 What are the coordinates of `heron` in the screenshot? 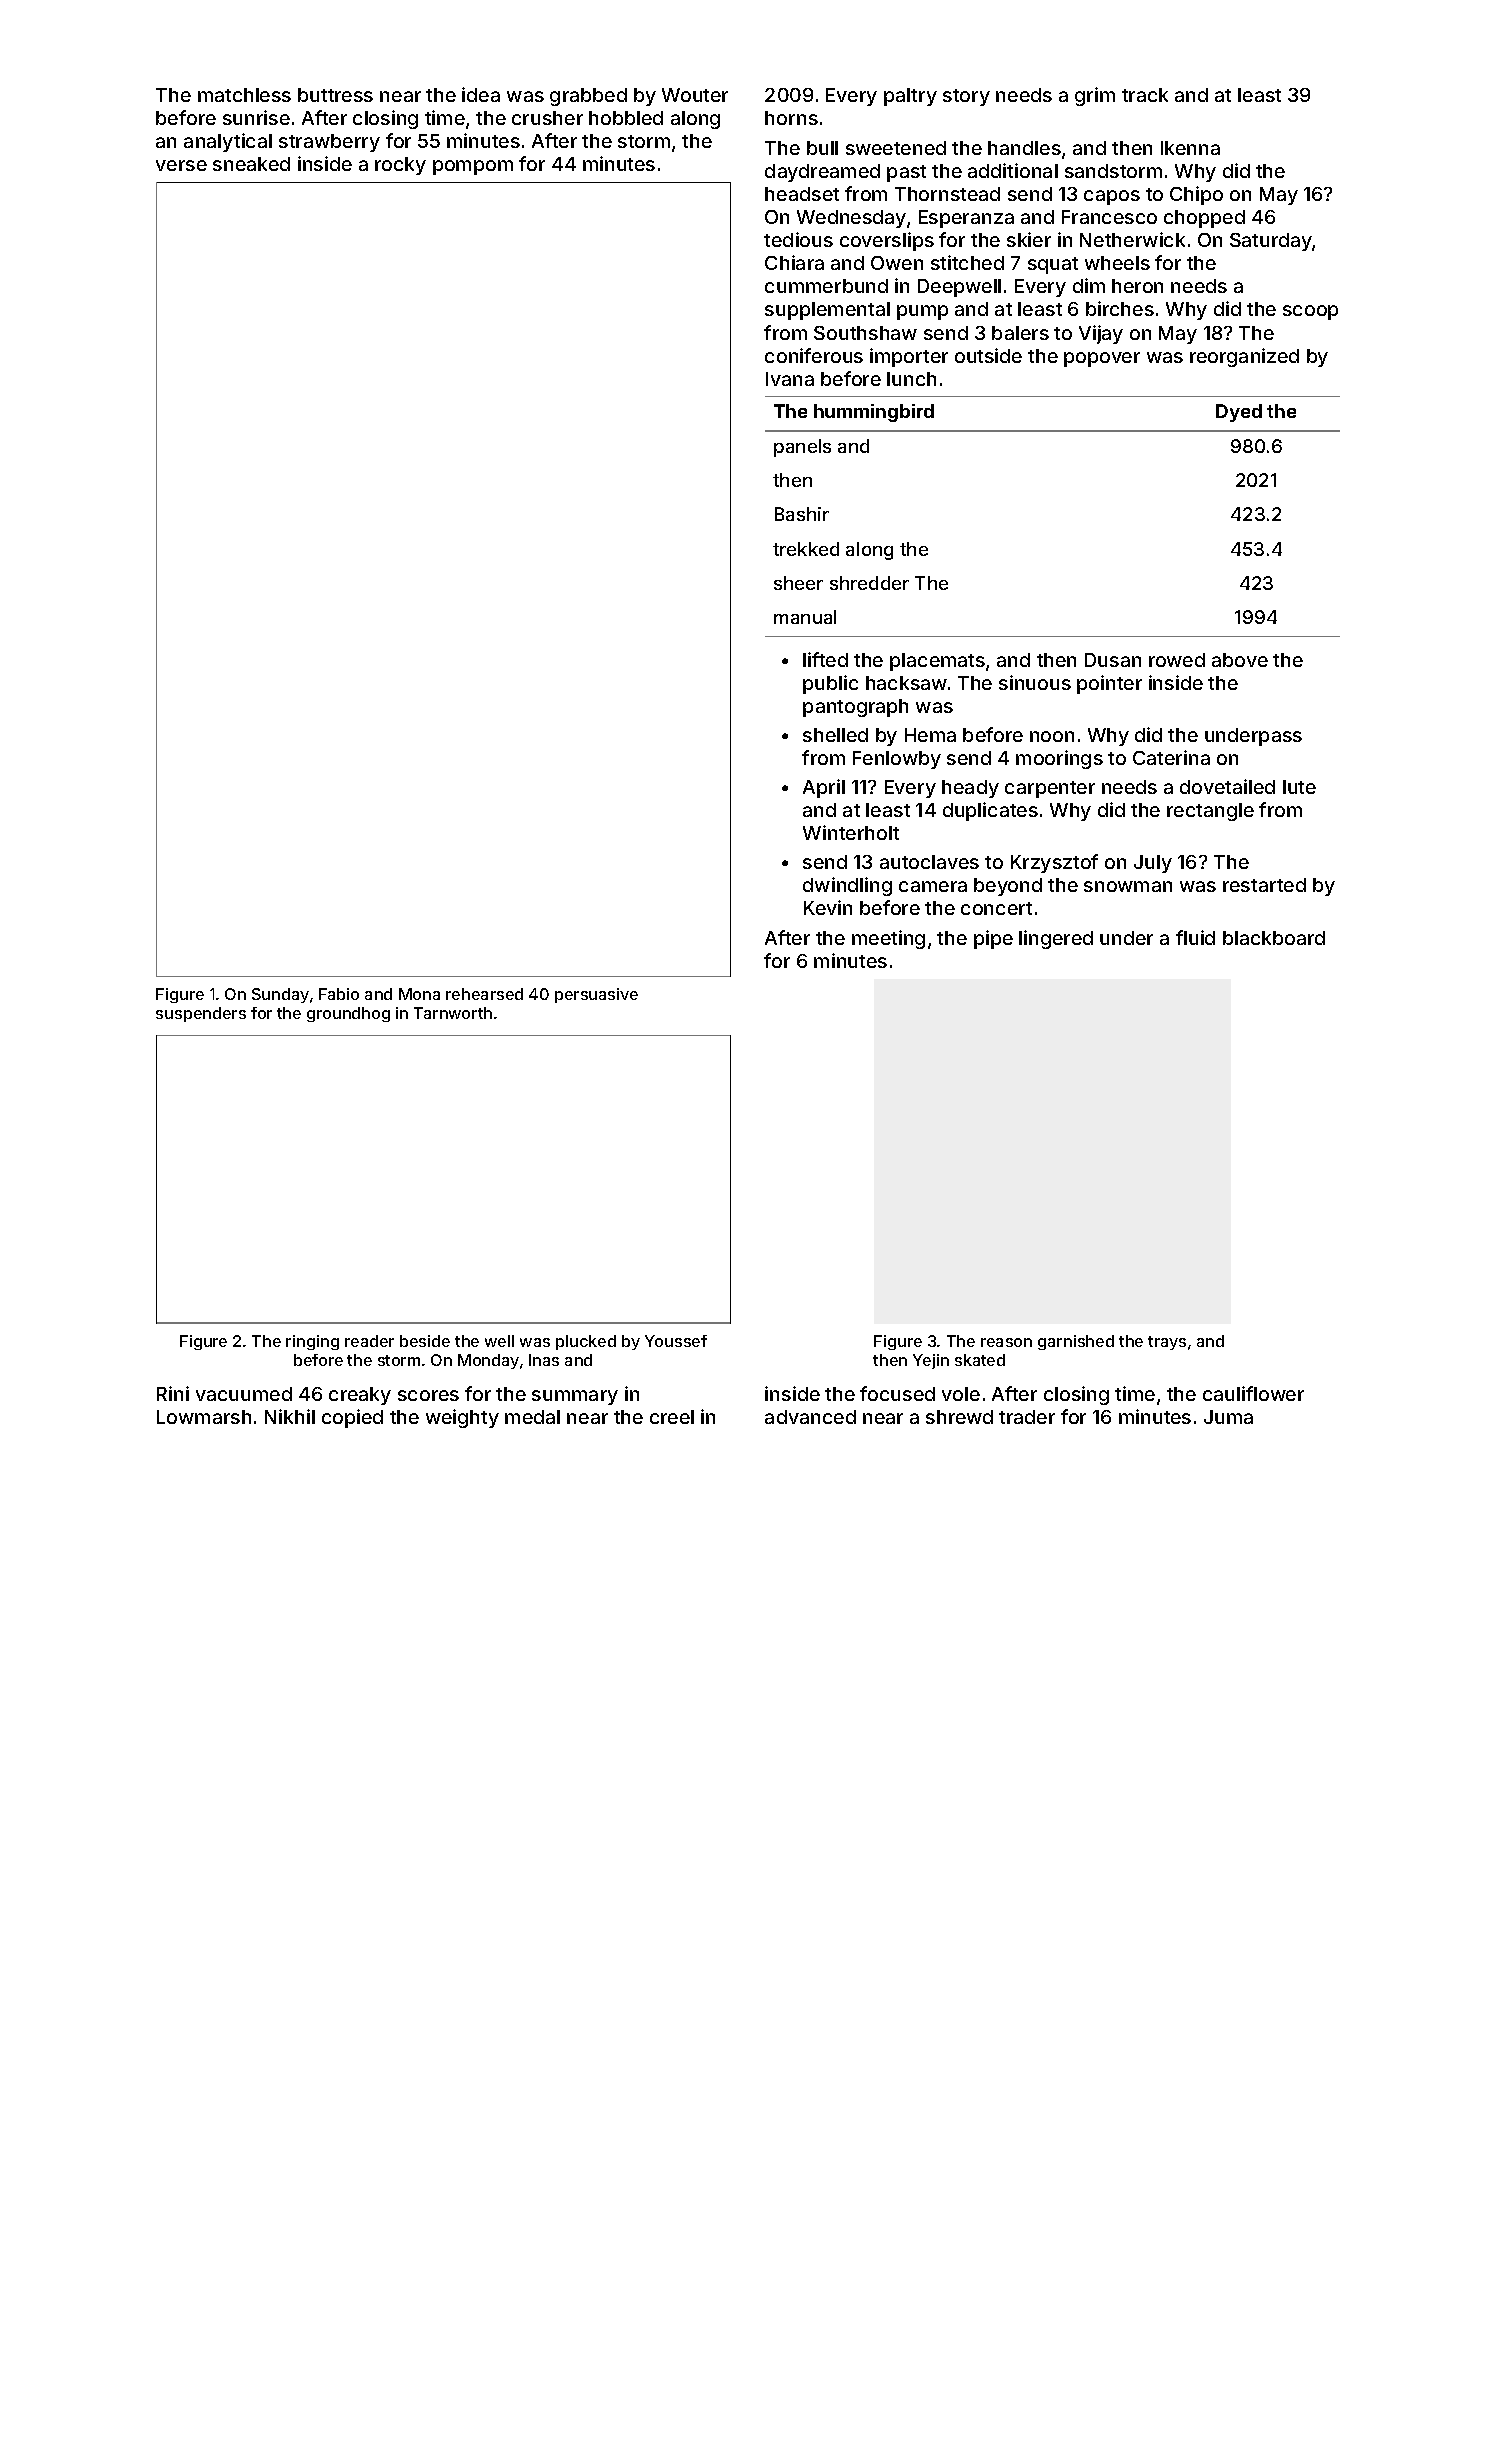 It's located at (1137, 286).
